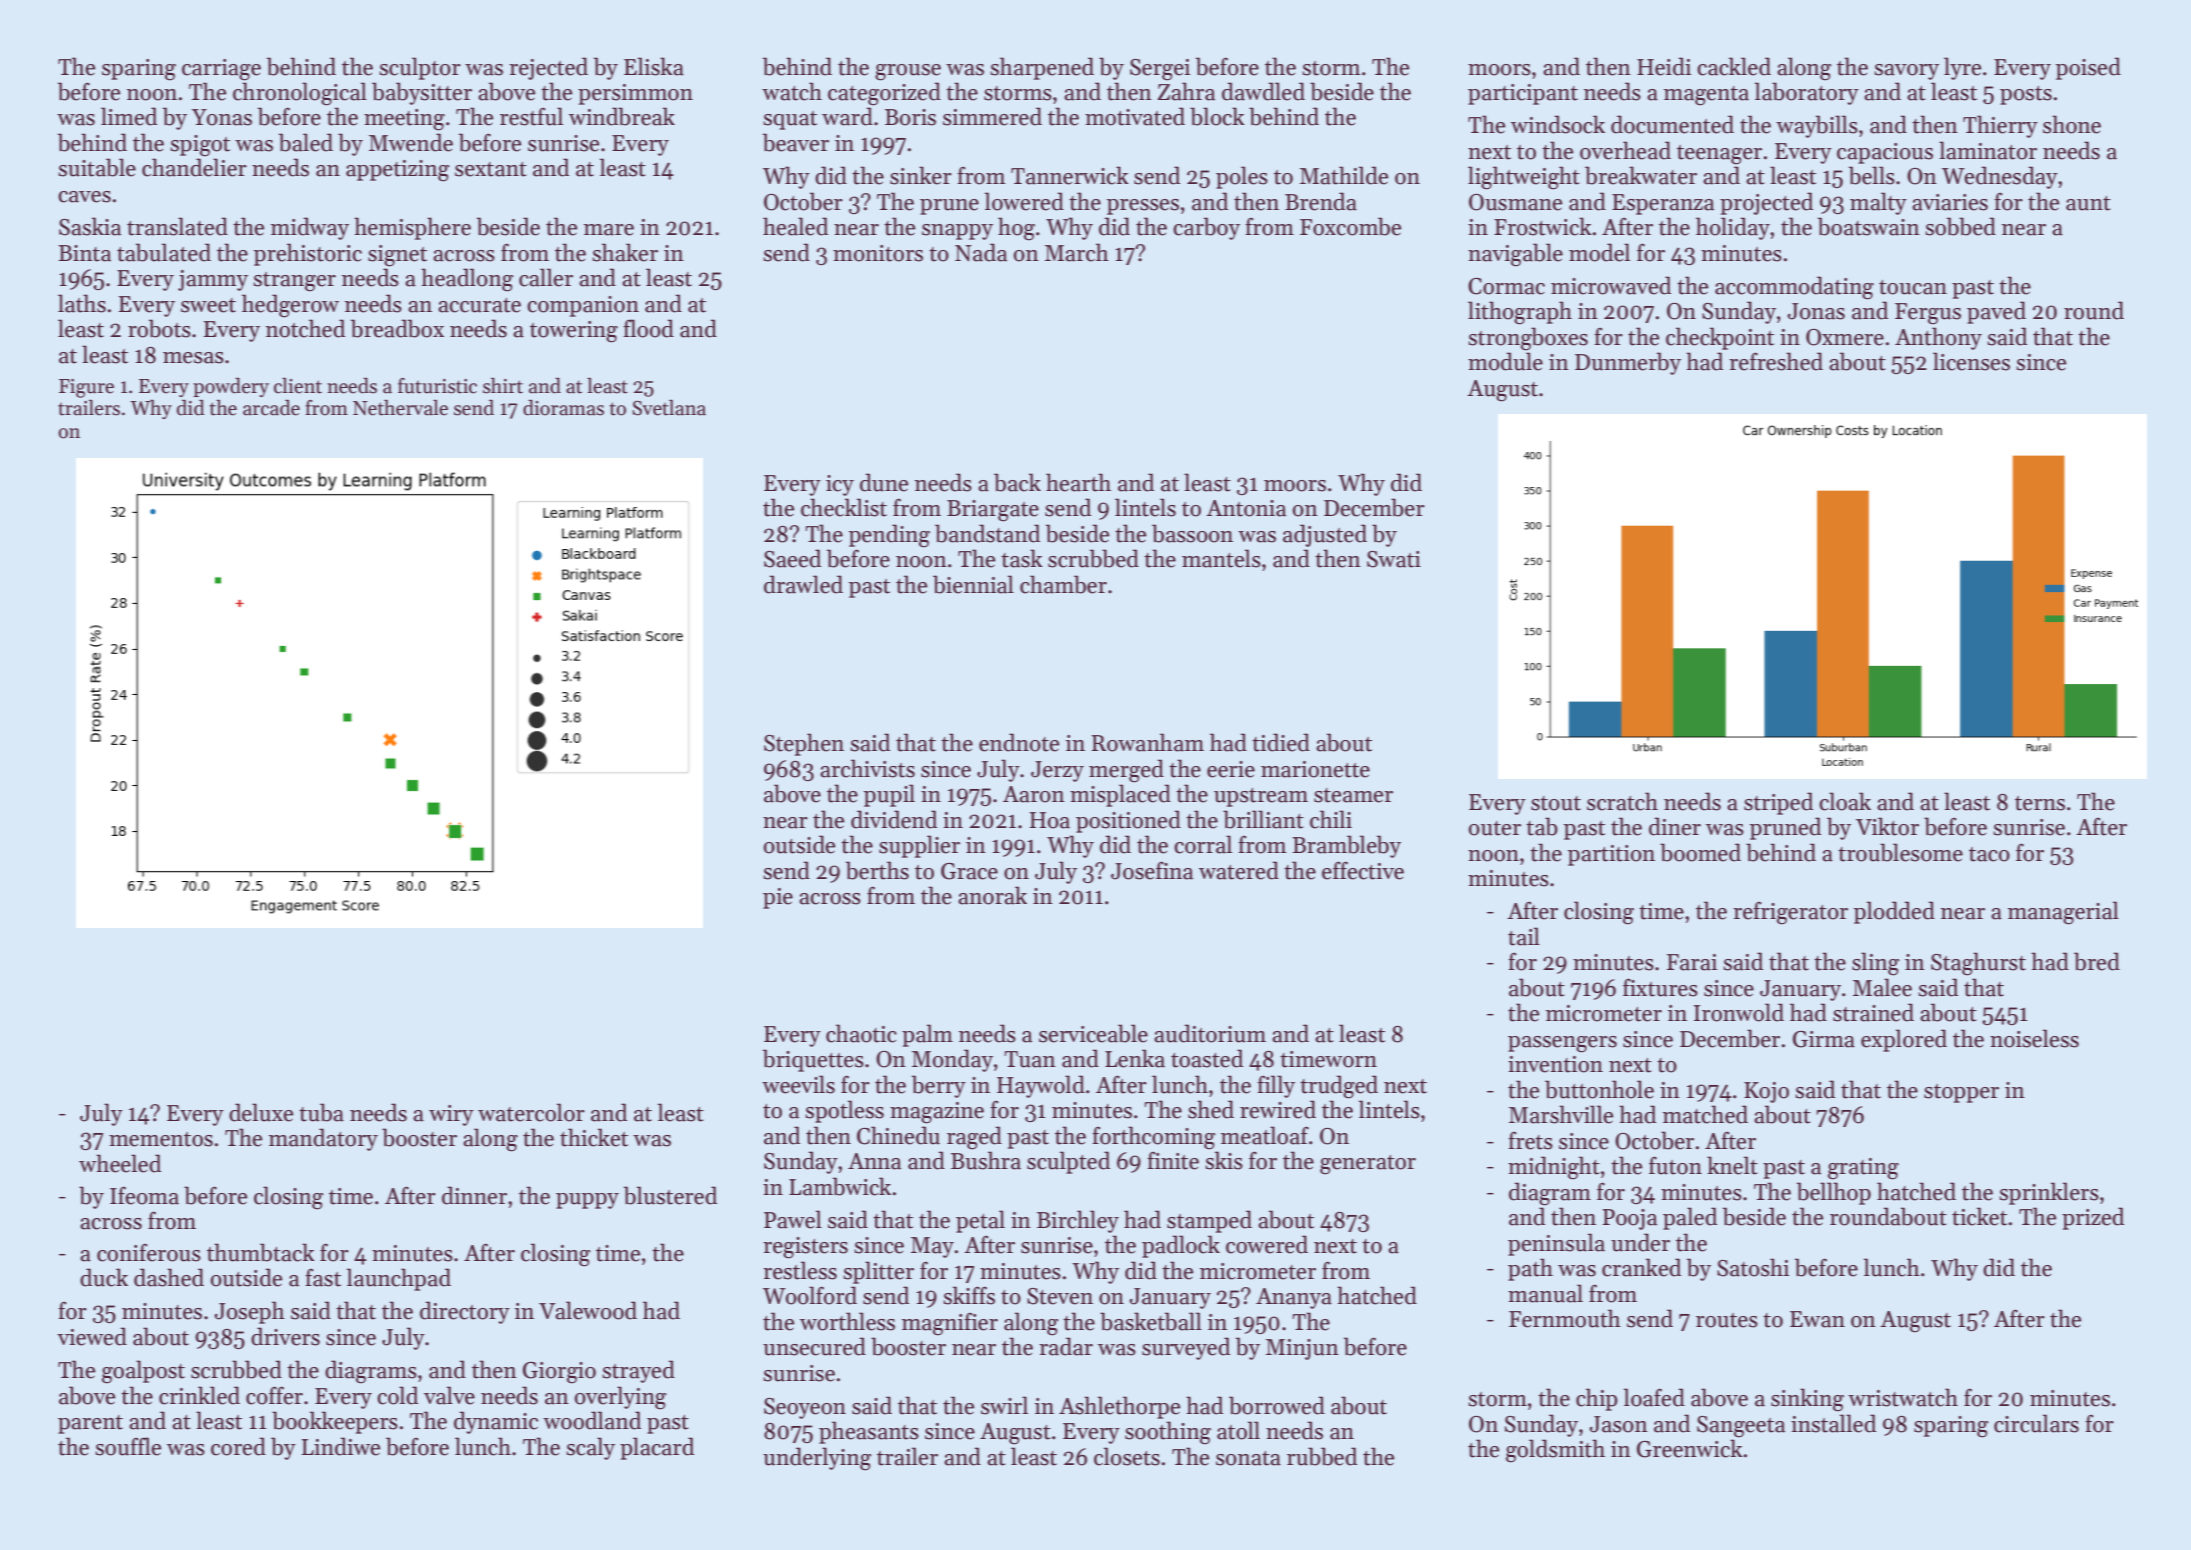  I want to click on mementos, so click(161, 1139).
